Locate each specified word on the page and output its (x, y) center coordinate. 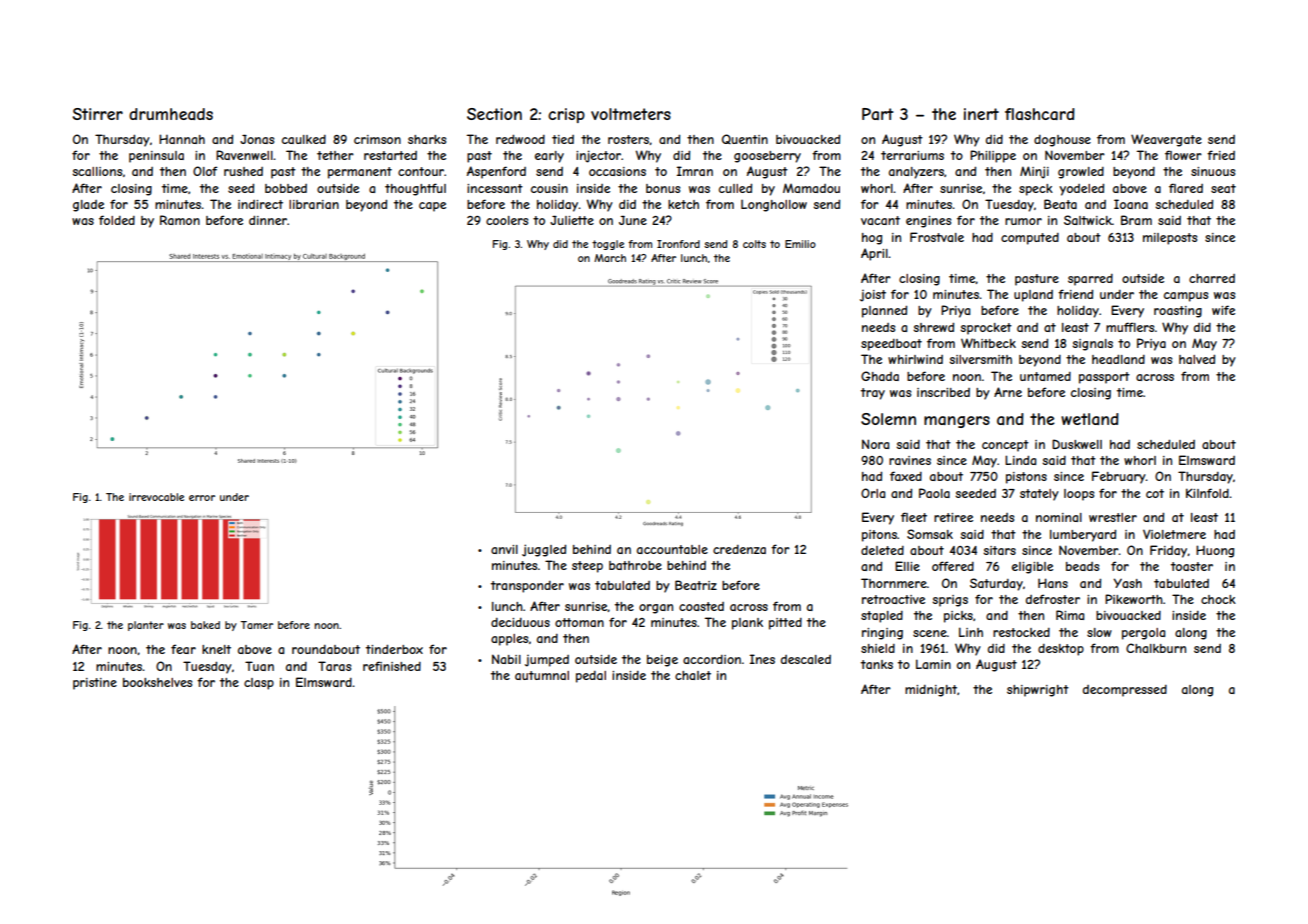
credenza (739, 549)
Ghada (880, 376)
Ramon (180, 220)
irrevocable (156, 497)
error (202, 498)
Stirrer (97, 114)
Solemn (888, 419)
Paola (934, 493)
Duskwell (1077, 444)
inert (981, 114)
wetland (1090, 419)
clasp (259, 684)
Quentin (745, 139)
